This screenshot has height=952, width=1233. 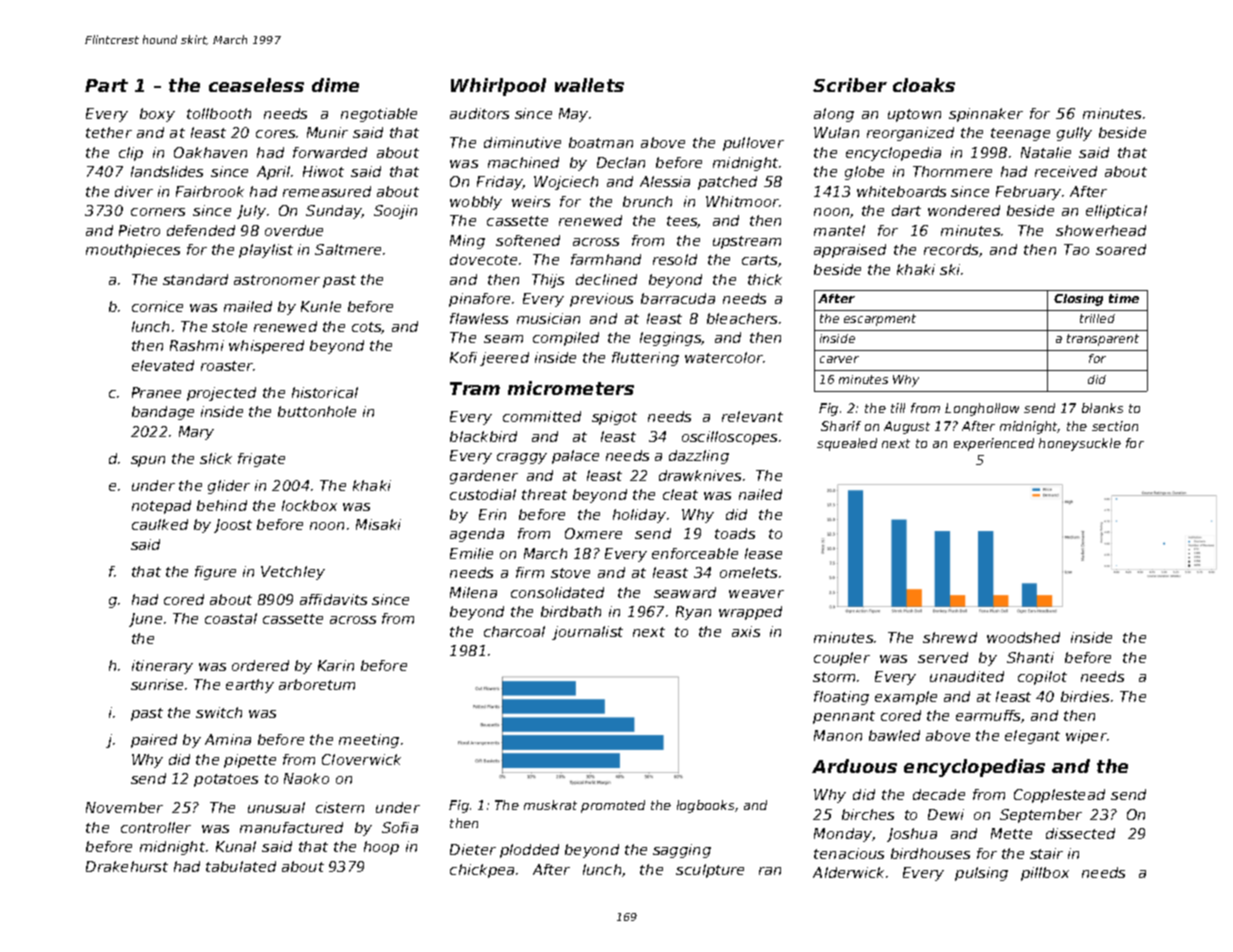 What do you see at coordinates (678, 298) in the screenshot?
I see `barracuda` at bounding box center [678, 298].
